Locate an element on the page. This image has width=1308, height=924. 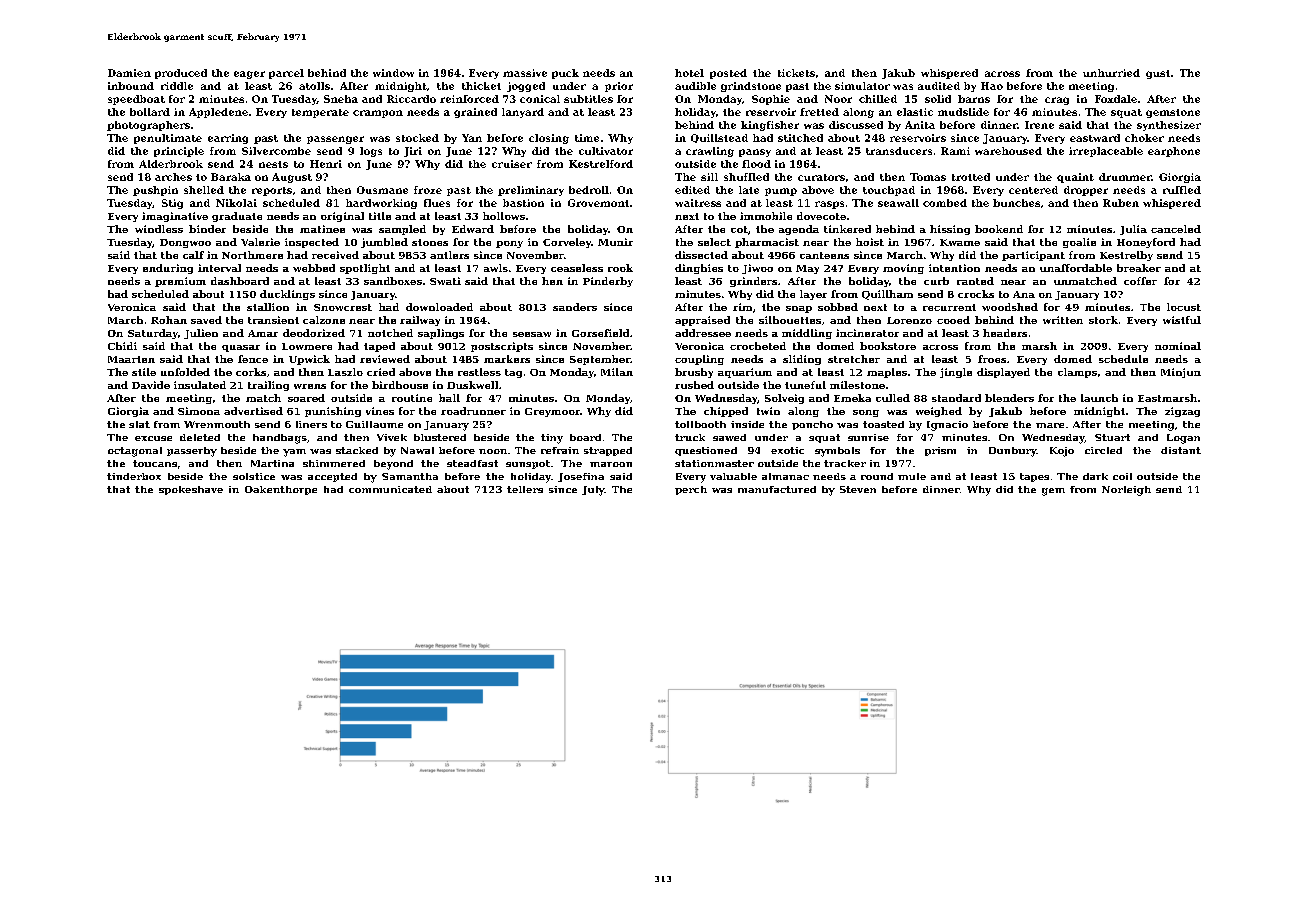
Rami is located at coordinates (955, 151).
